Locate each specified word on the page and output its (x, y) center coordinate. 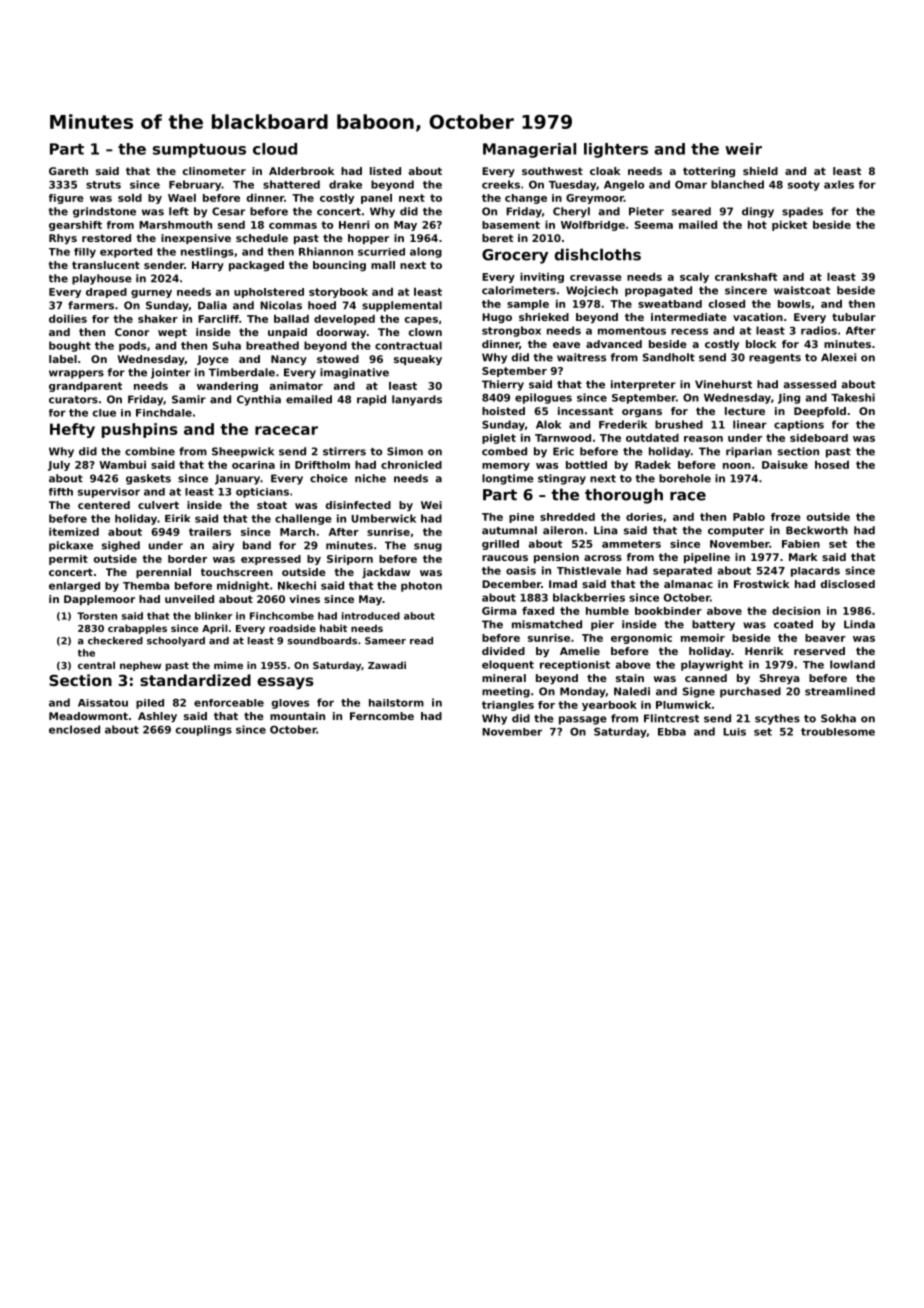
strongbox (511, 331)
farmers (91, 305)
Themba (146, 586)
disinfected (358, 505)
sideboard (819, 438)
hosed (832, 465)
